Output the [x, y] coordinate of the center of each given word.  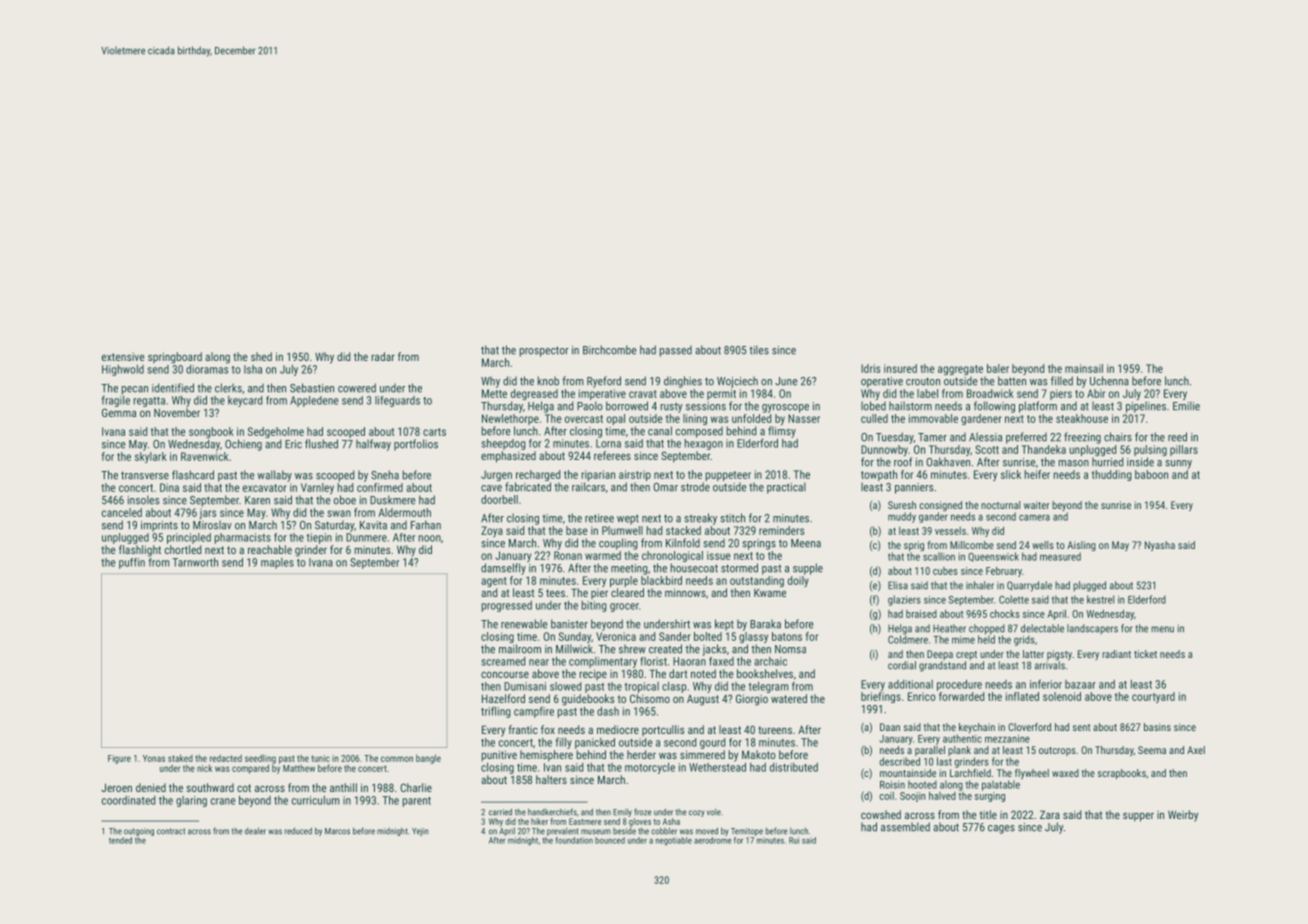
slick [1011, 474]
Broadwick [990, 393]
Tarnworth [195, 562]
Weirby [1183, 816]
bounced [610, 840]
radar [383, 356]
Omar [665, 487]
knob [548, 381]
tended [120, 840]
